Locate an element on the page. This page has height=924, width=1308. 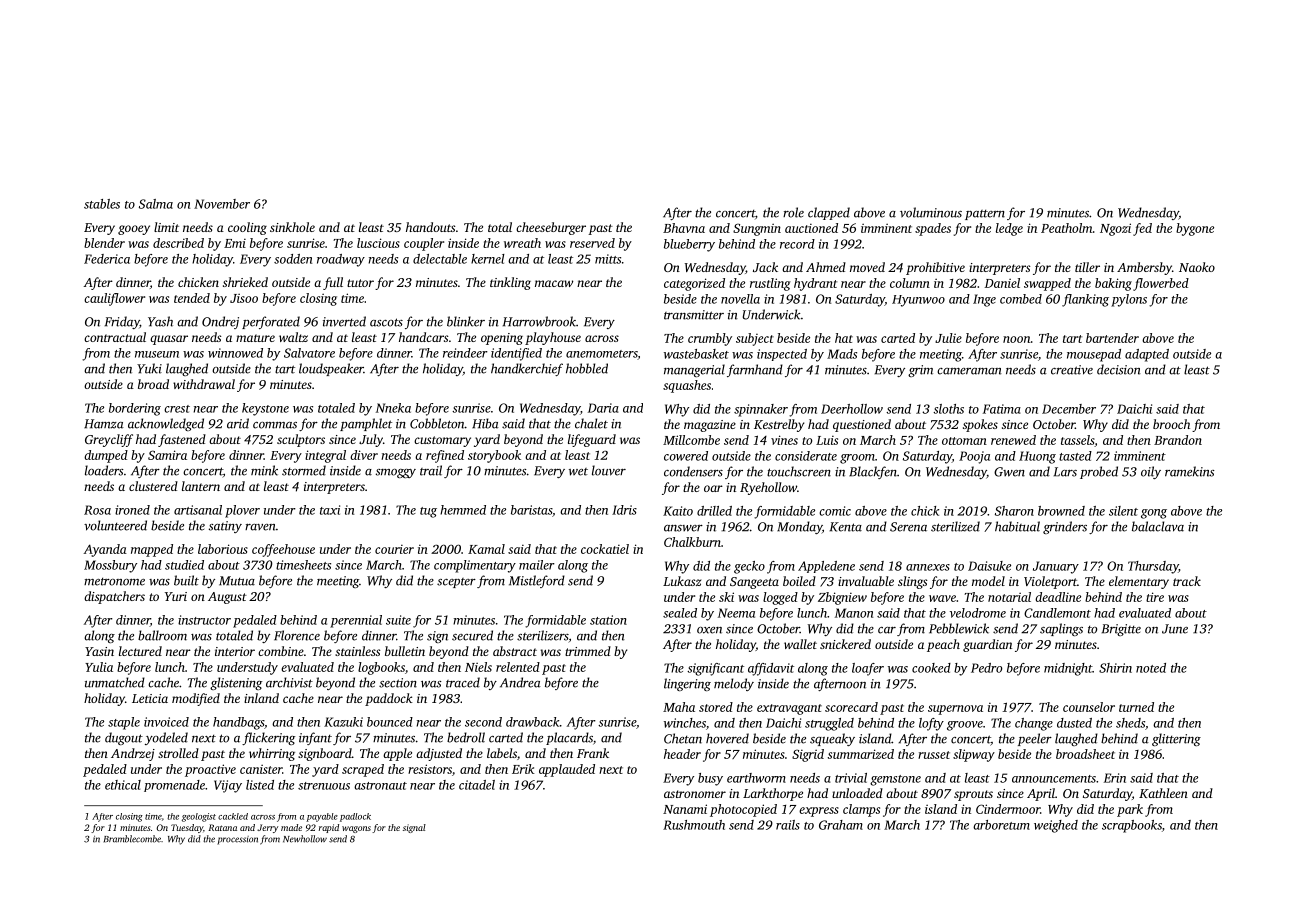
brooch is located at coordinates (1171, 424).
